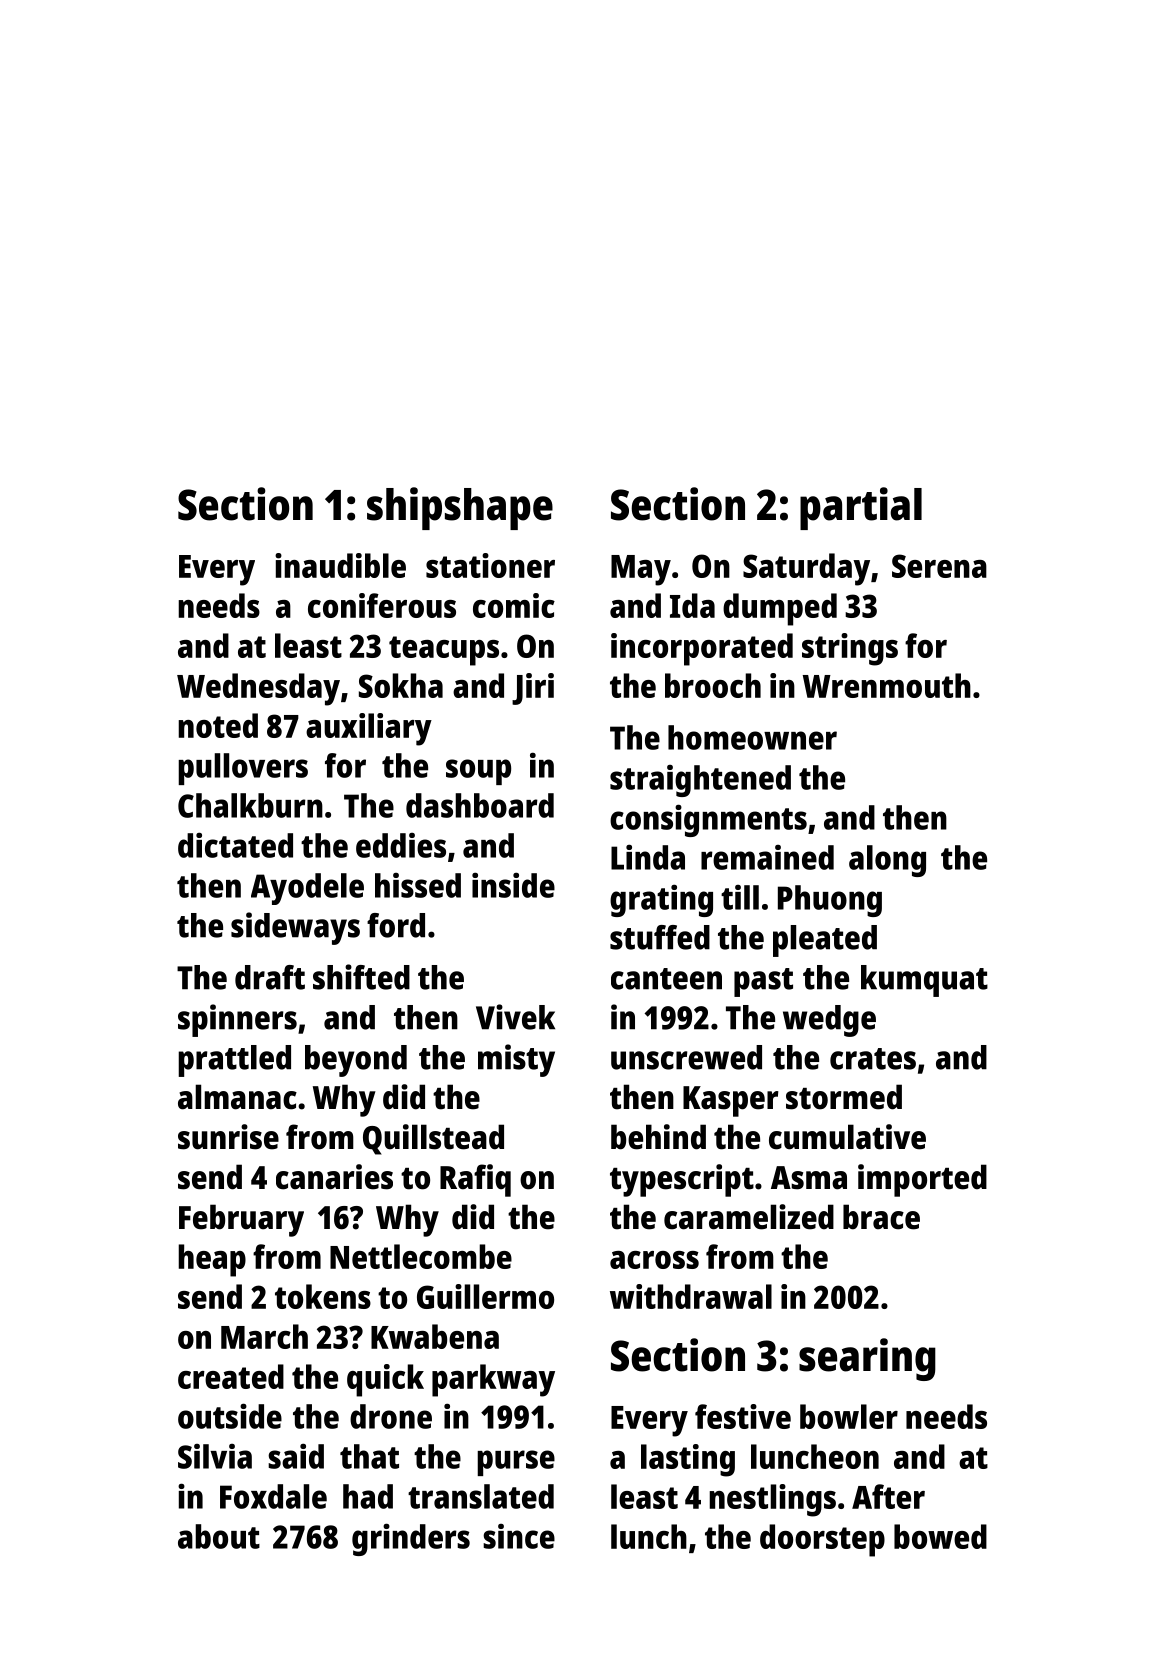 The width and height of the document is (1165, 1654). What do you see at coordinates (340, 565) in the document?
I see `inaudible` at bounding box center [340, 565].
